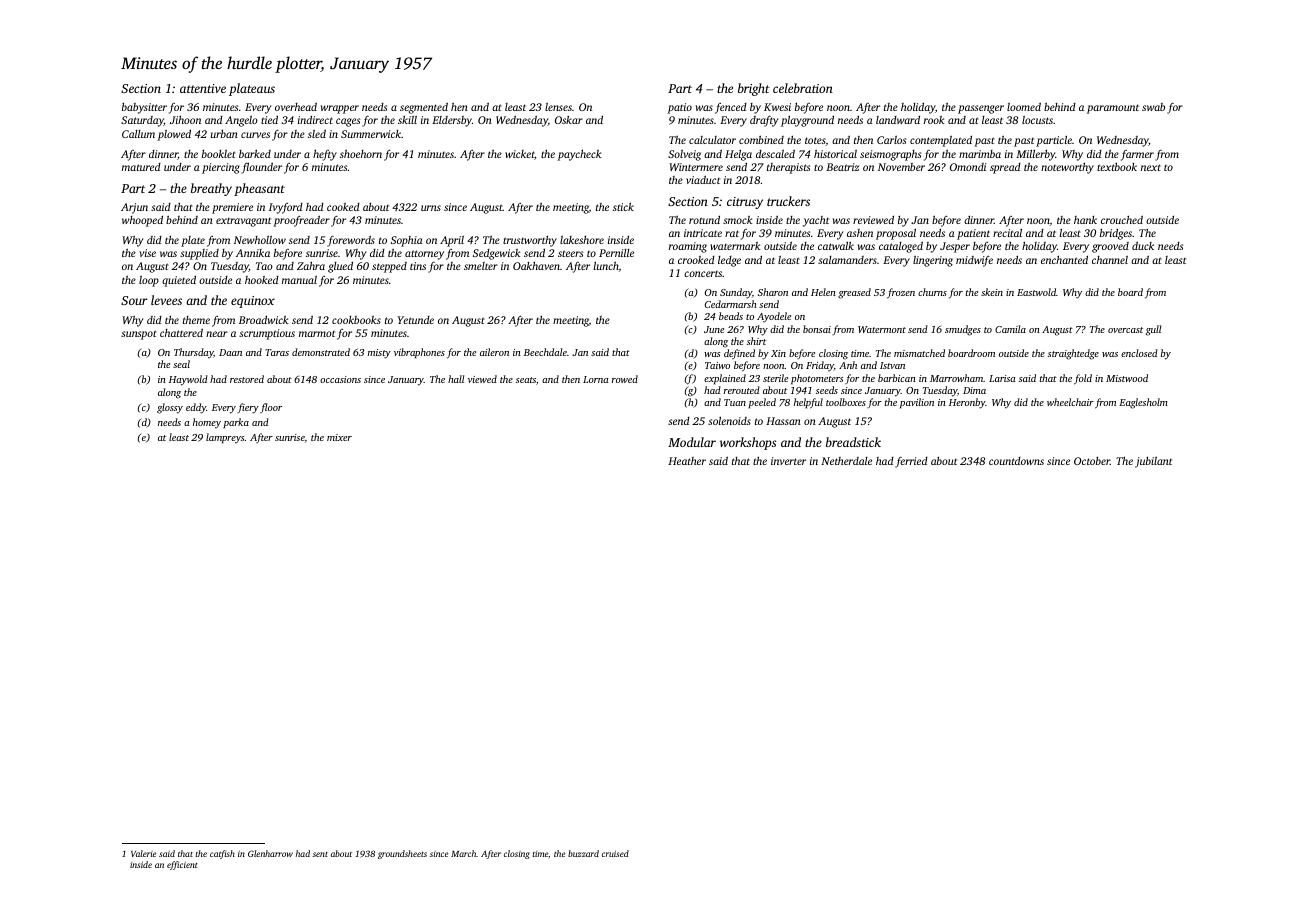  Describe the element at coordinates (808, 403) in the image. I see `helpful` at that location.
